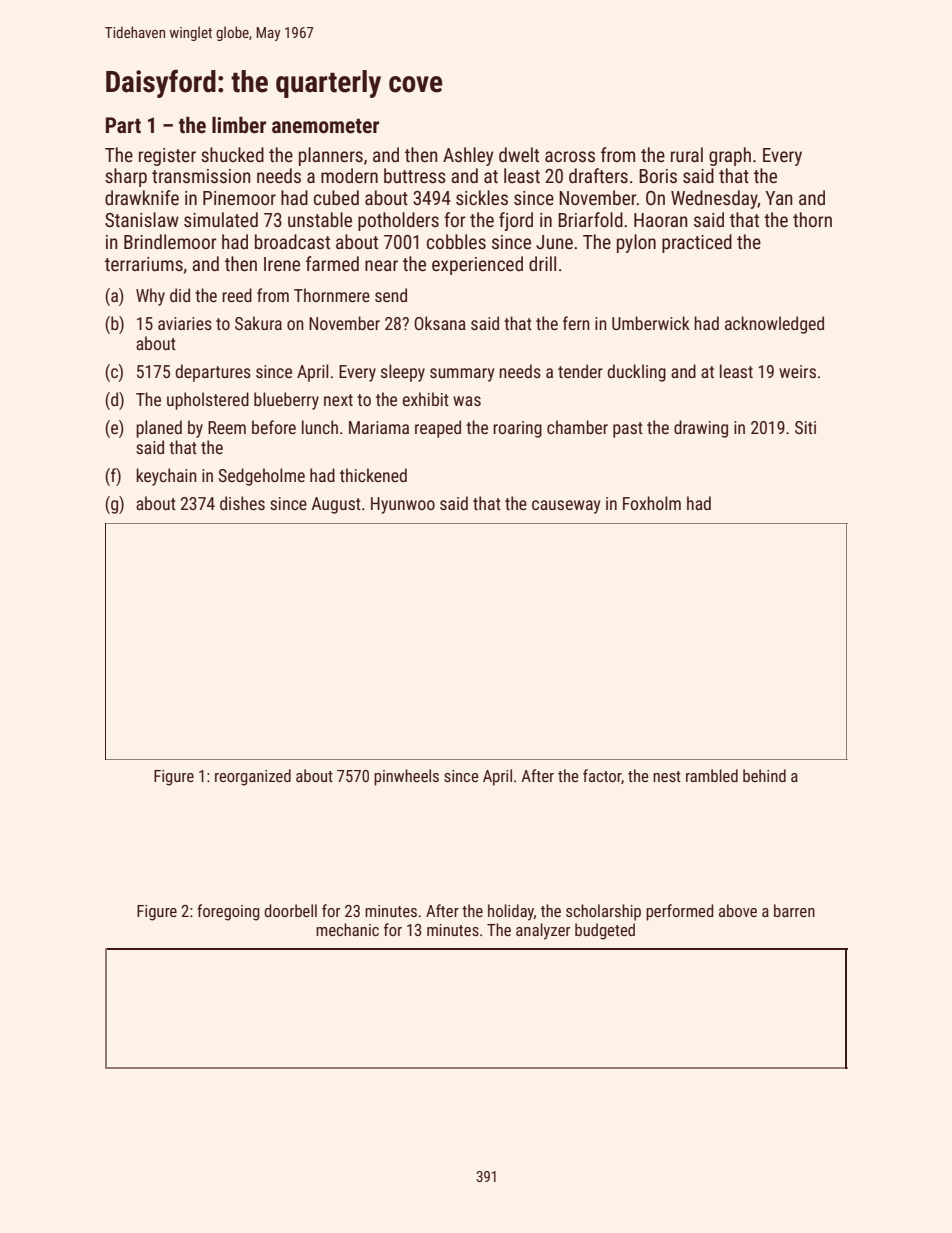 Image resolution: width=952 pixels, height=1233 pixels. What do you see at coordinates (166, 477) in the page?
I see `keychain` at bounding box center [166, 477].
